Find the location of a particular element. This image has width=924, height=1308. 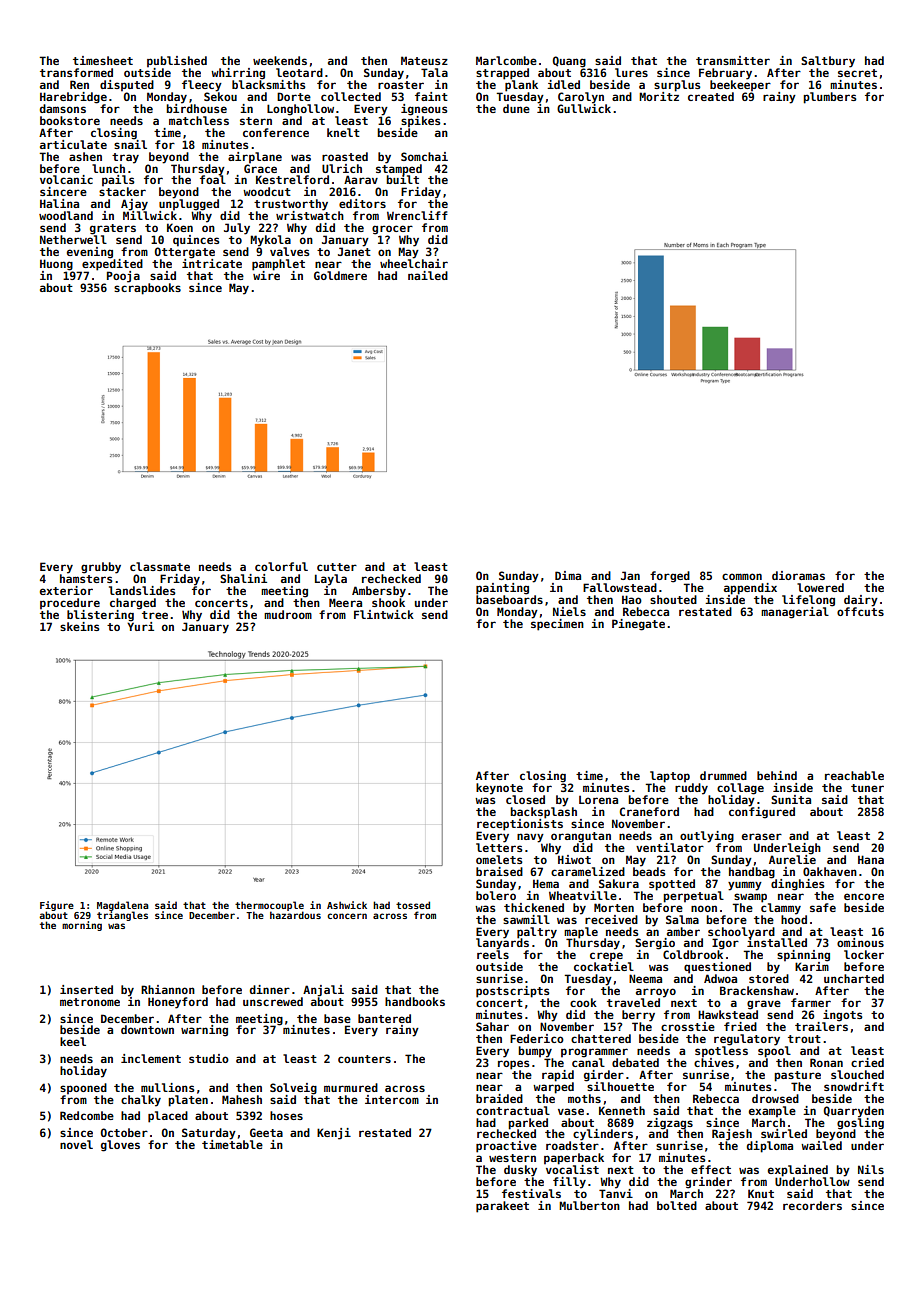

thickened is located at coordinates (534, 907).
